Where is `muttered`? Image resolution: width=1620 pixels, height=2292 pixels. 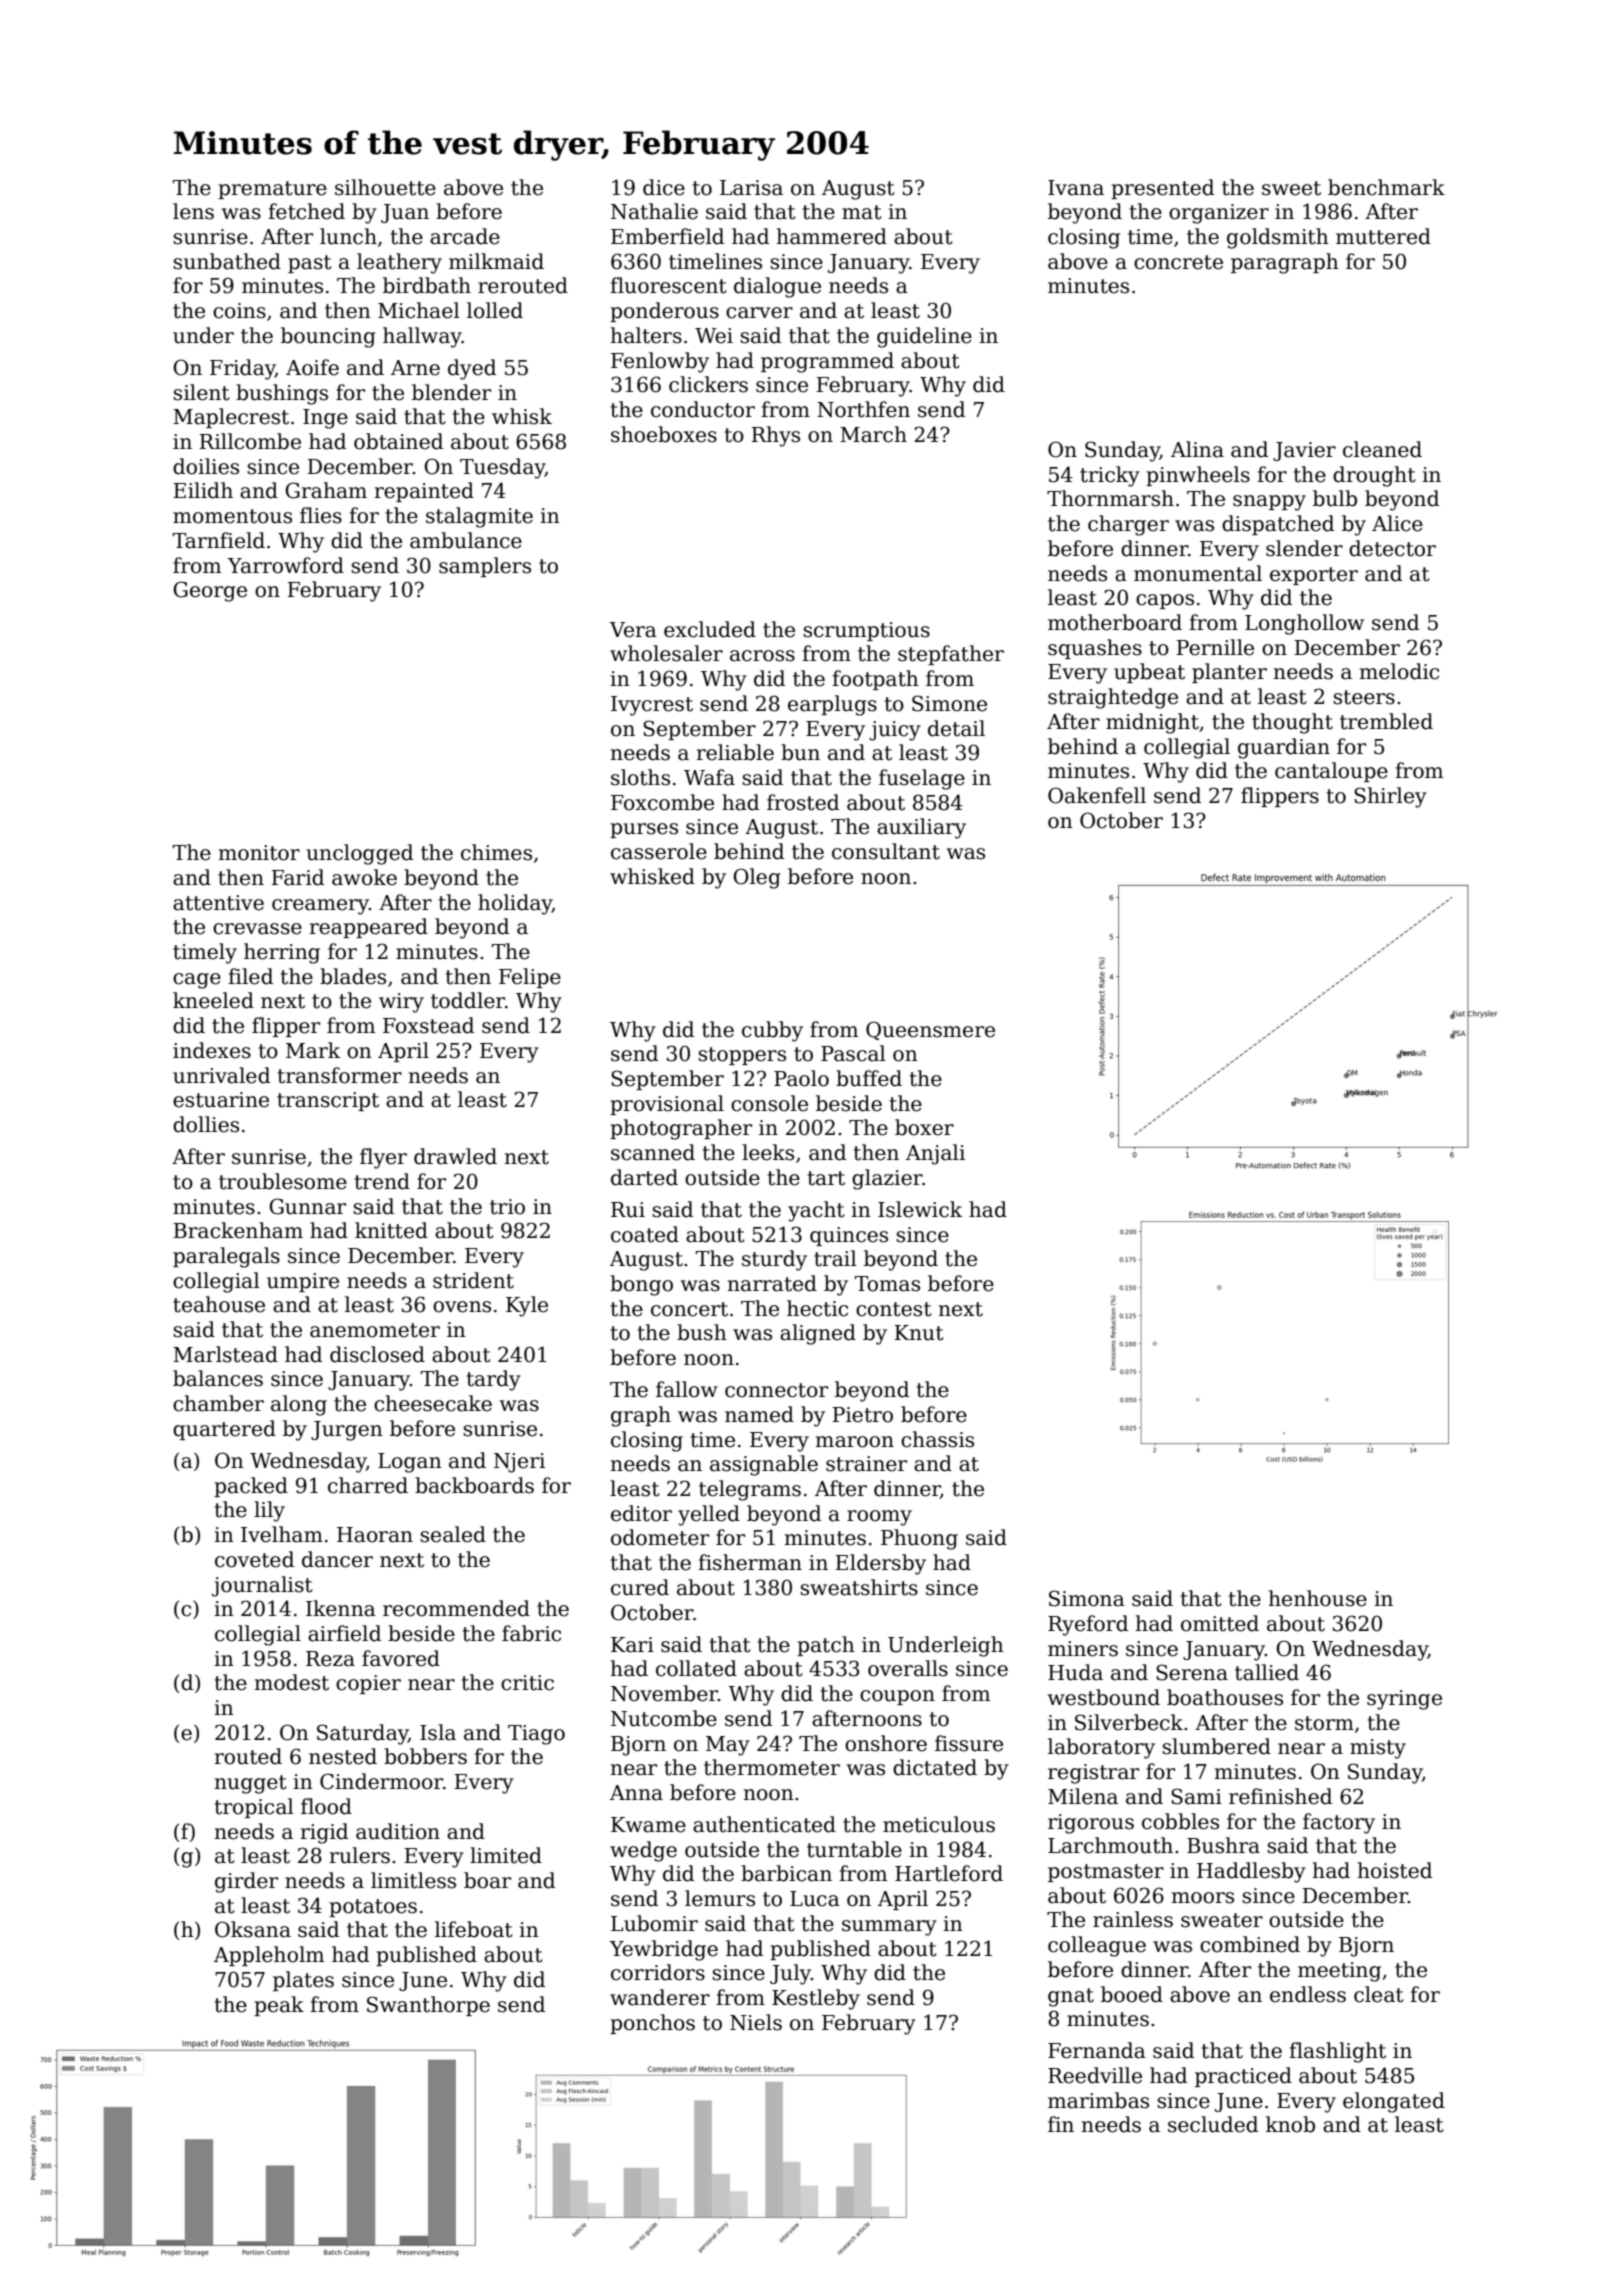 muttered is located at coordinates (1383, 236).
